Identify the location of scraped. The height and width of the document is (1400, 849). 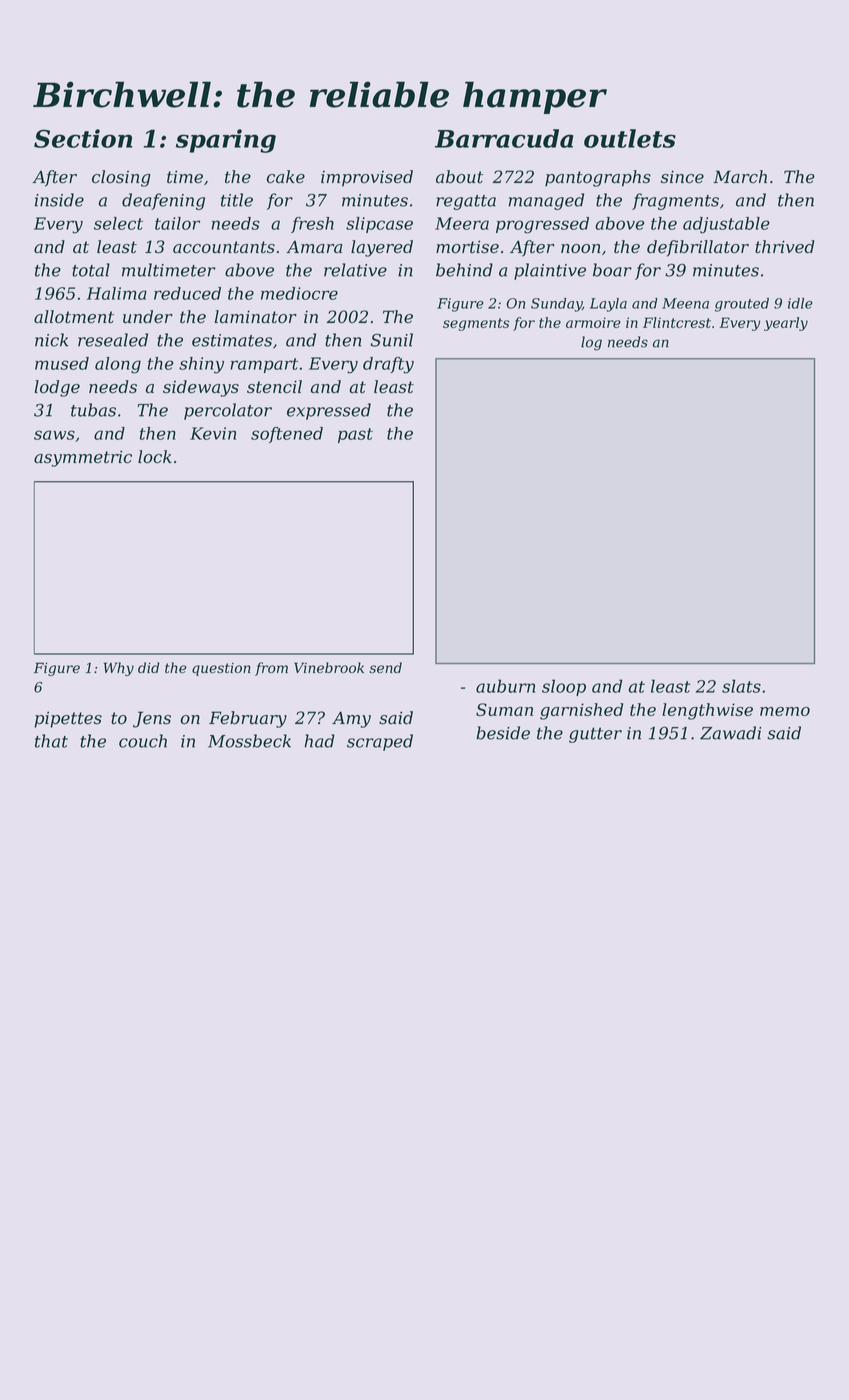
(380, 742).
